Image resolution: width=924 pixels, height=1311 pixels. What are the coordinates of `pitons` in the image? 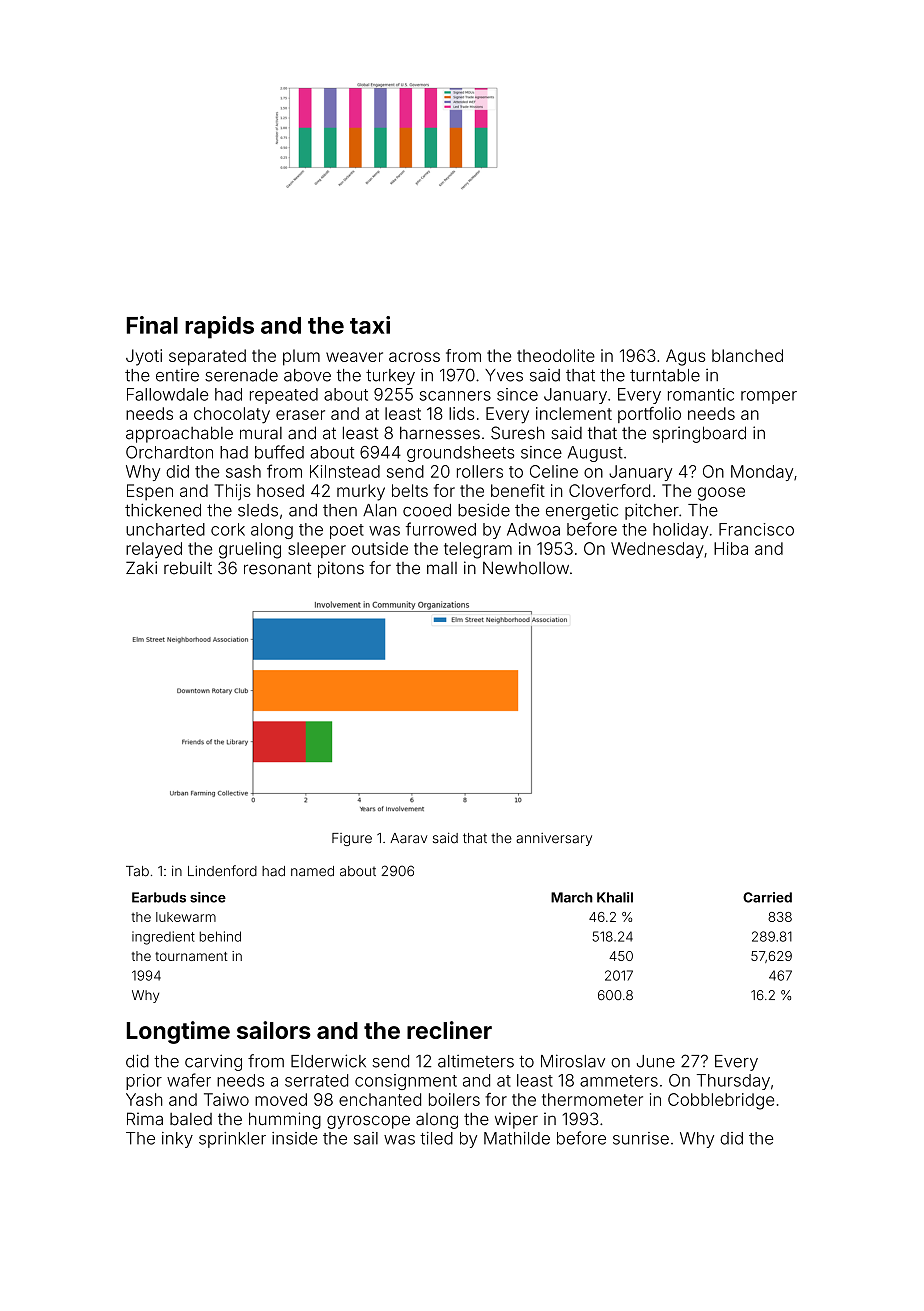 It's located at (341, 569).
